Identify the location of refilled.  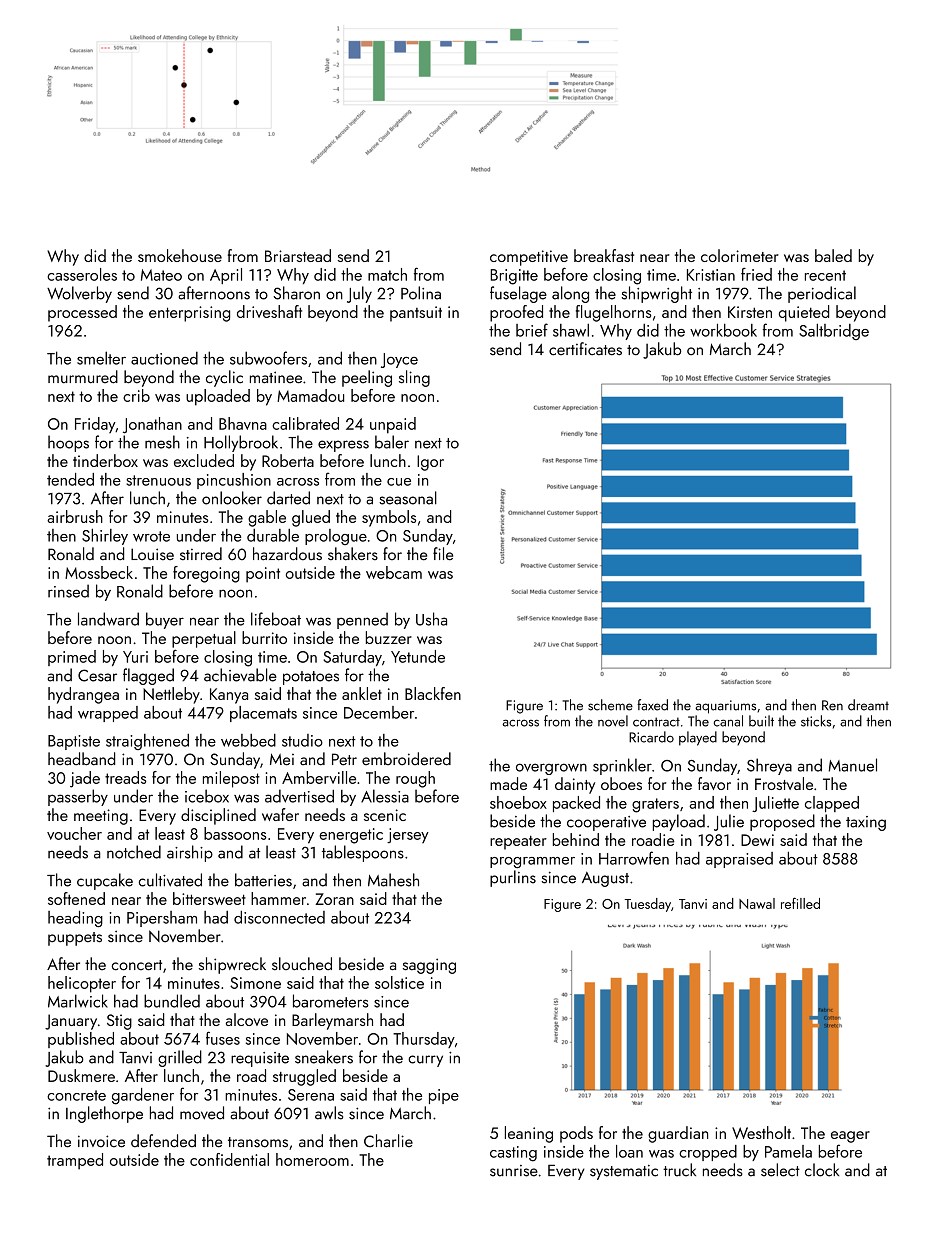
(800, 903).
